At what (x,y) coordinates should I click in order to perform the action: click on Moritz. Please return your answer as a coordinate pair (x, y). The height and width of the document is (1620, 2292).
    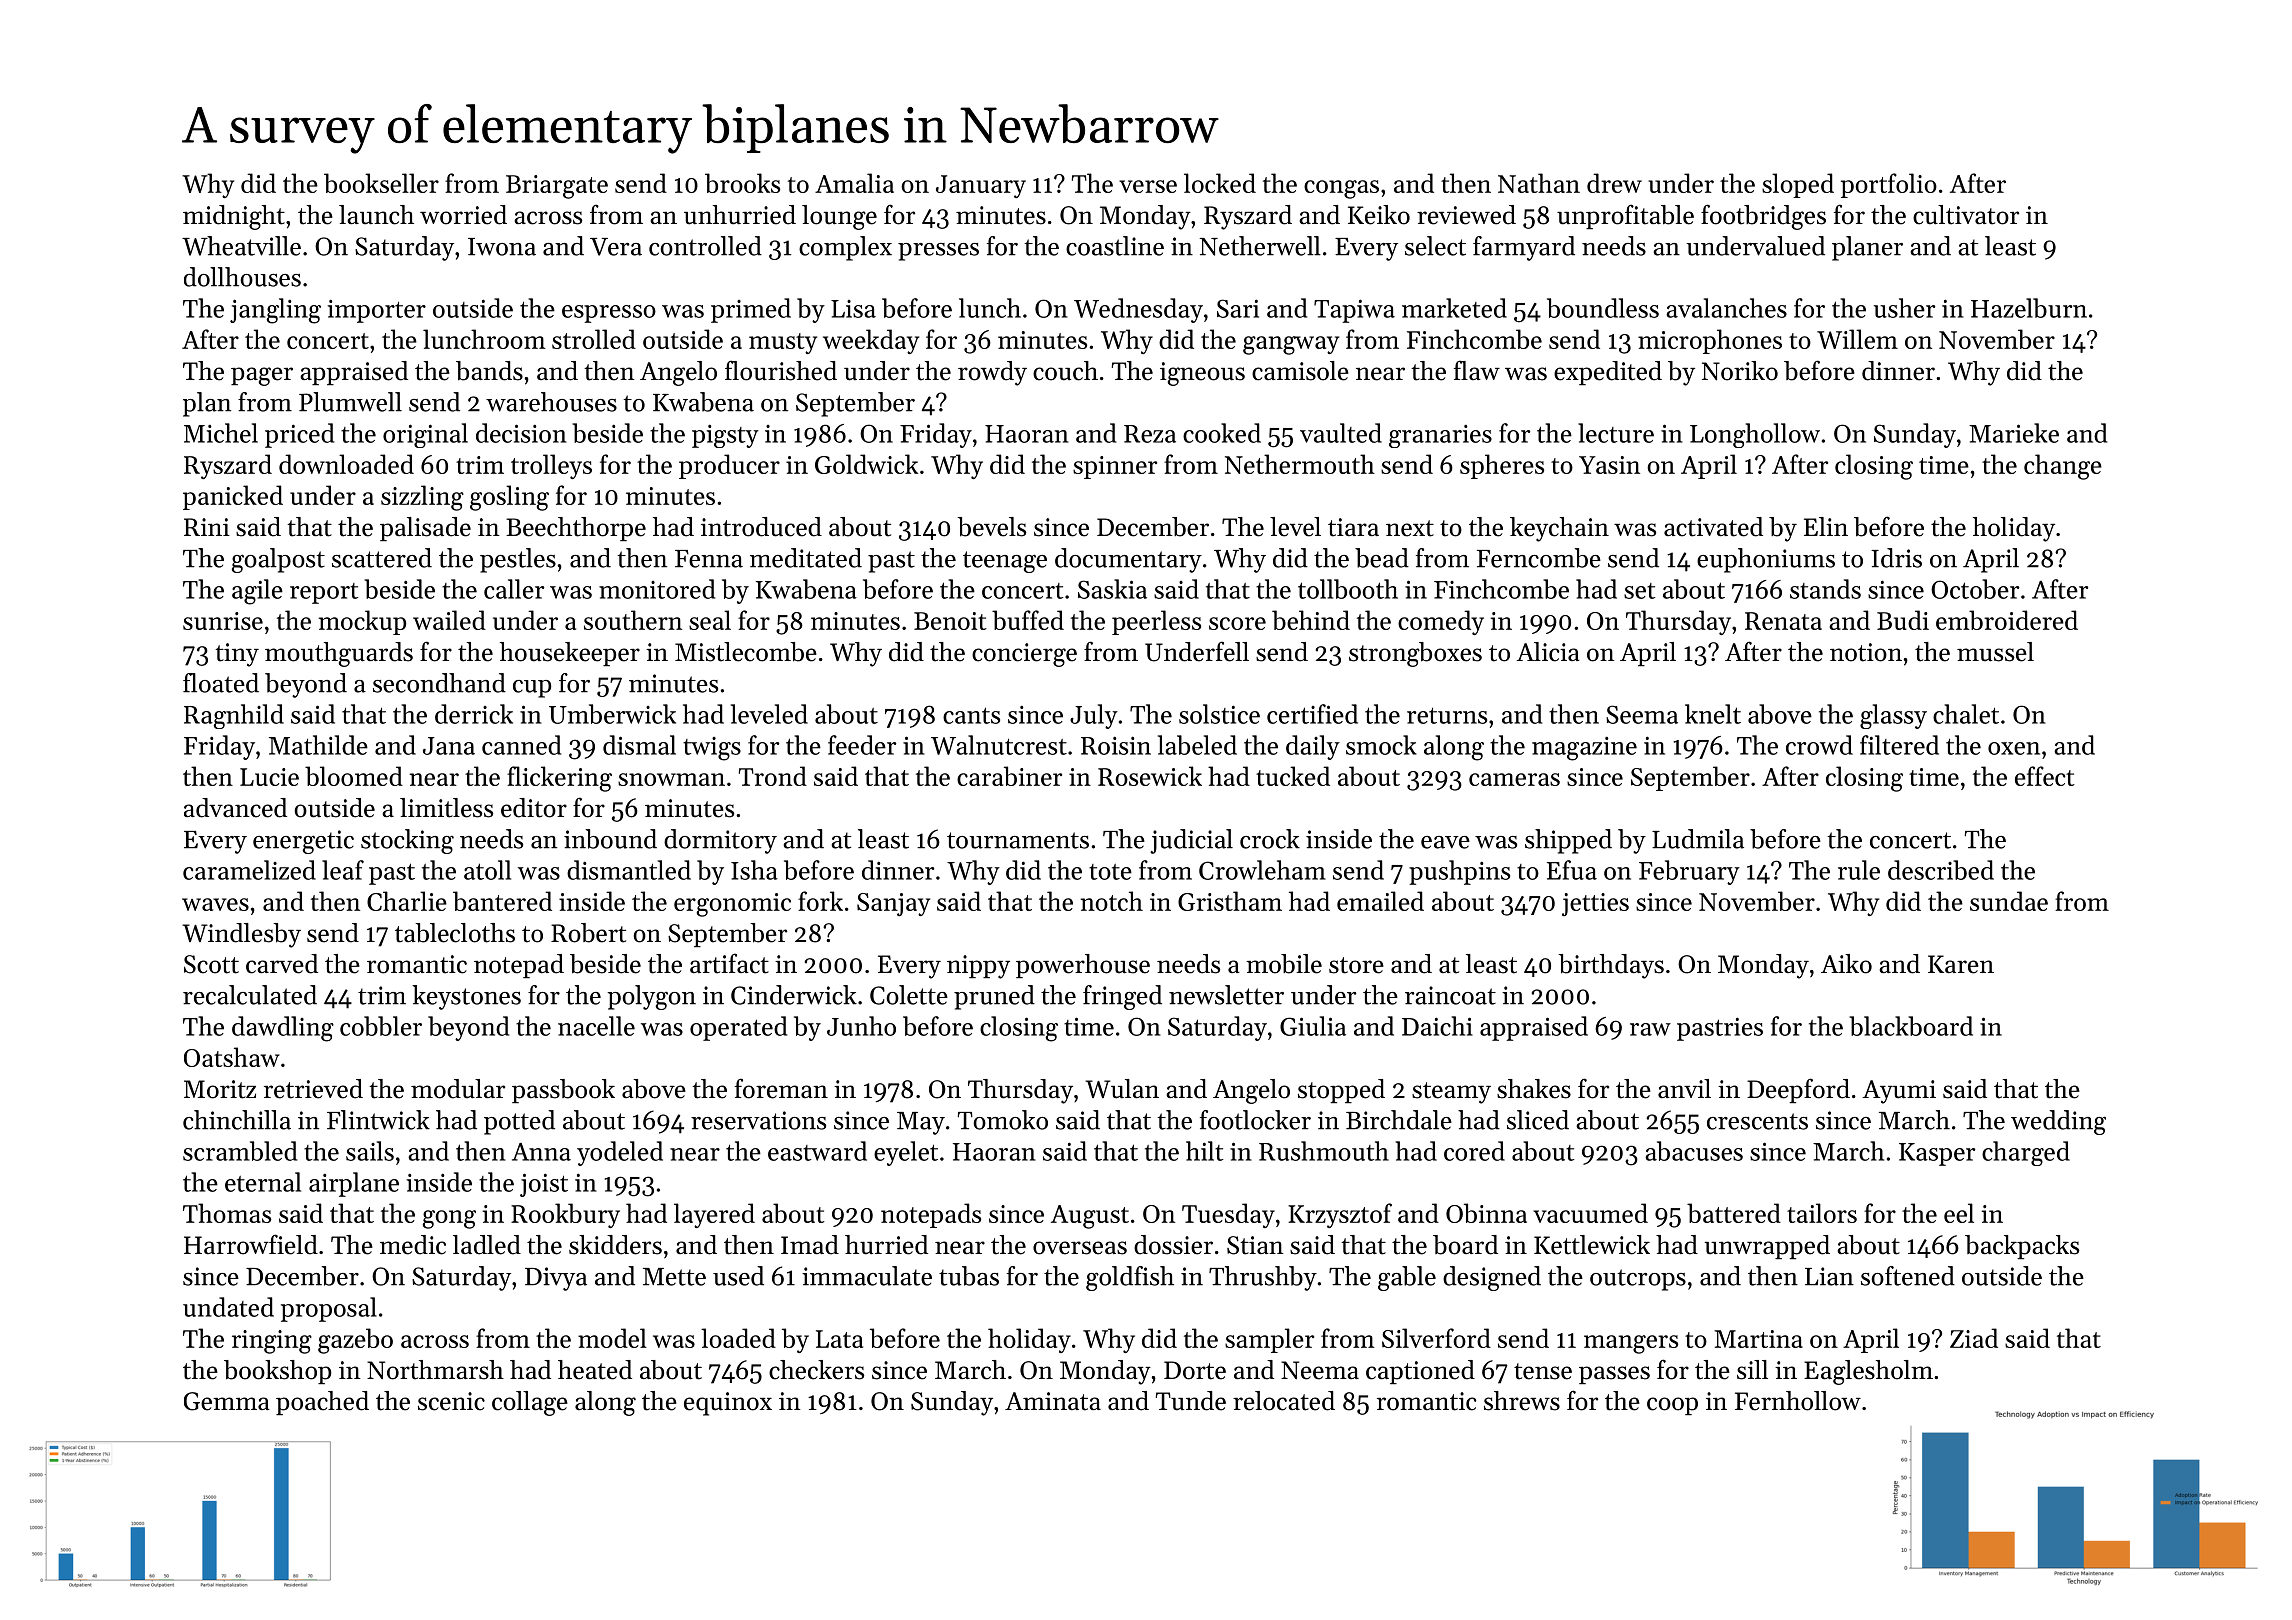
    Looking at the image, I should click on (220, 1089).
